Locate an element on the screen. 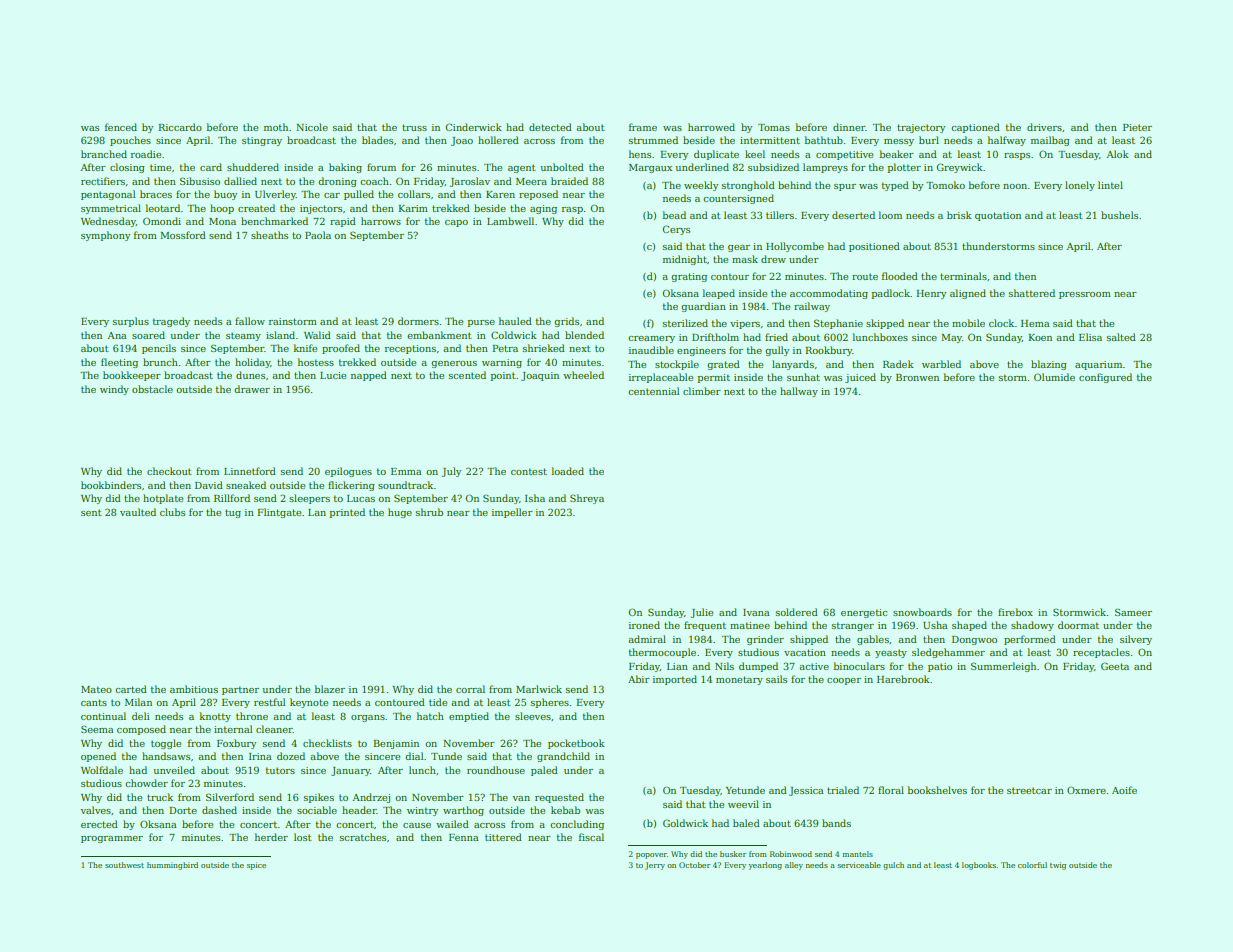 The width and height of the screenshot is (1233, 952). moth is located at coordinates (276, 127).
